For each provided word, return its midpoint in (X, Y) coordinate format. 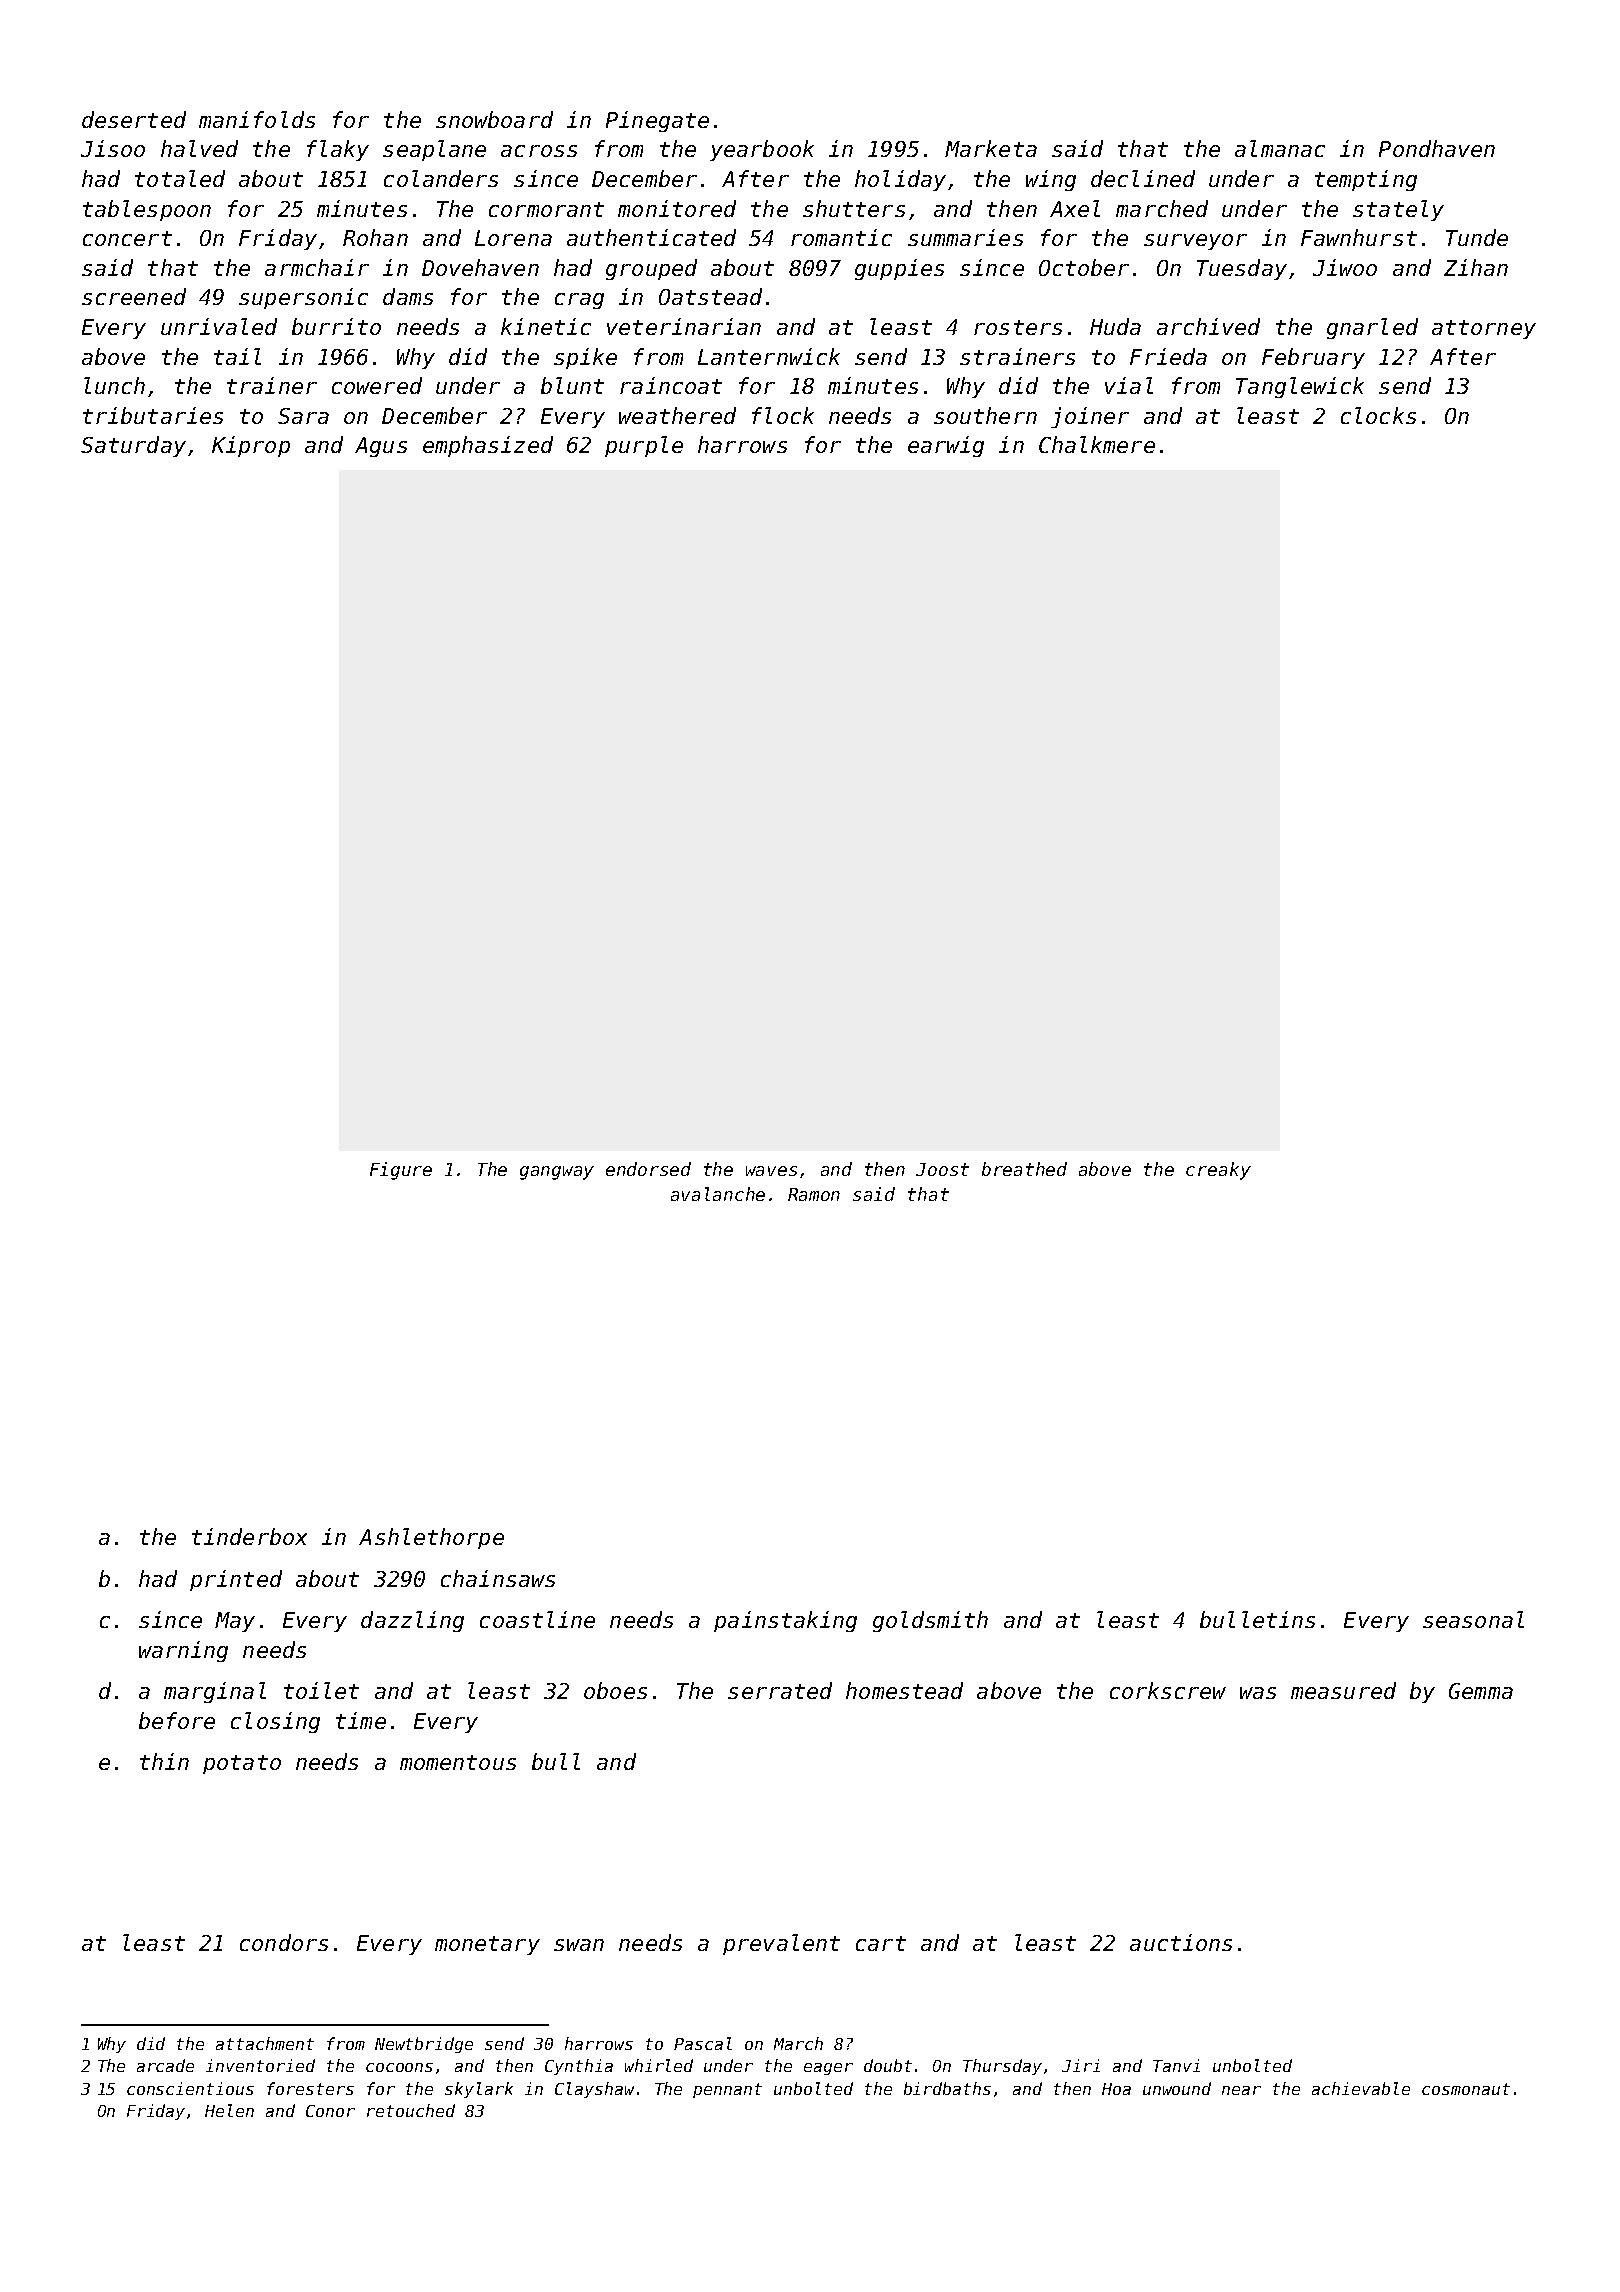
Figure (401, 1171)
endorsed (648, 1169)
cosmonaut (1466, 2089)
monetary (487, 1945)
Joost (942, 1169)
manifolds (257, 119)
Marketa (991, 148)
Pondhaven (1437, 148)
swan (579, 1945)
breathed (1024, 1169)
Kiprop (251, 446)
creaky (1218, 1171)
